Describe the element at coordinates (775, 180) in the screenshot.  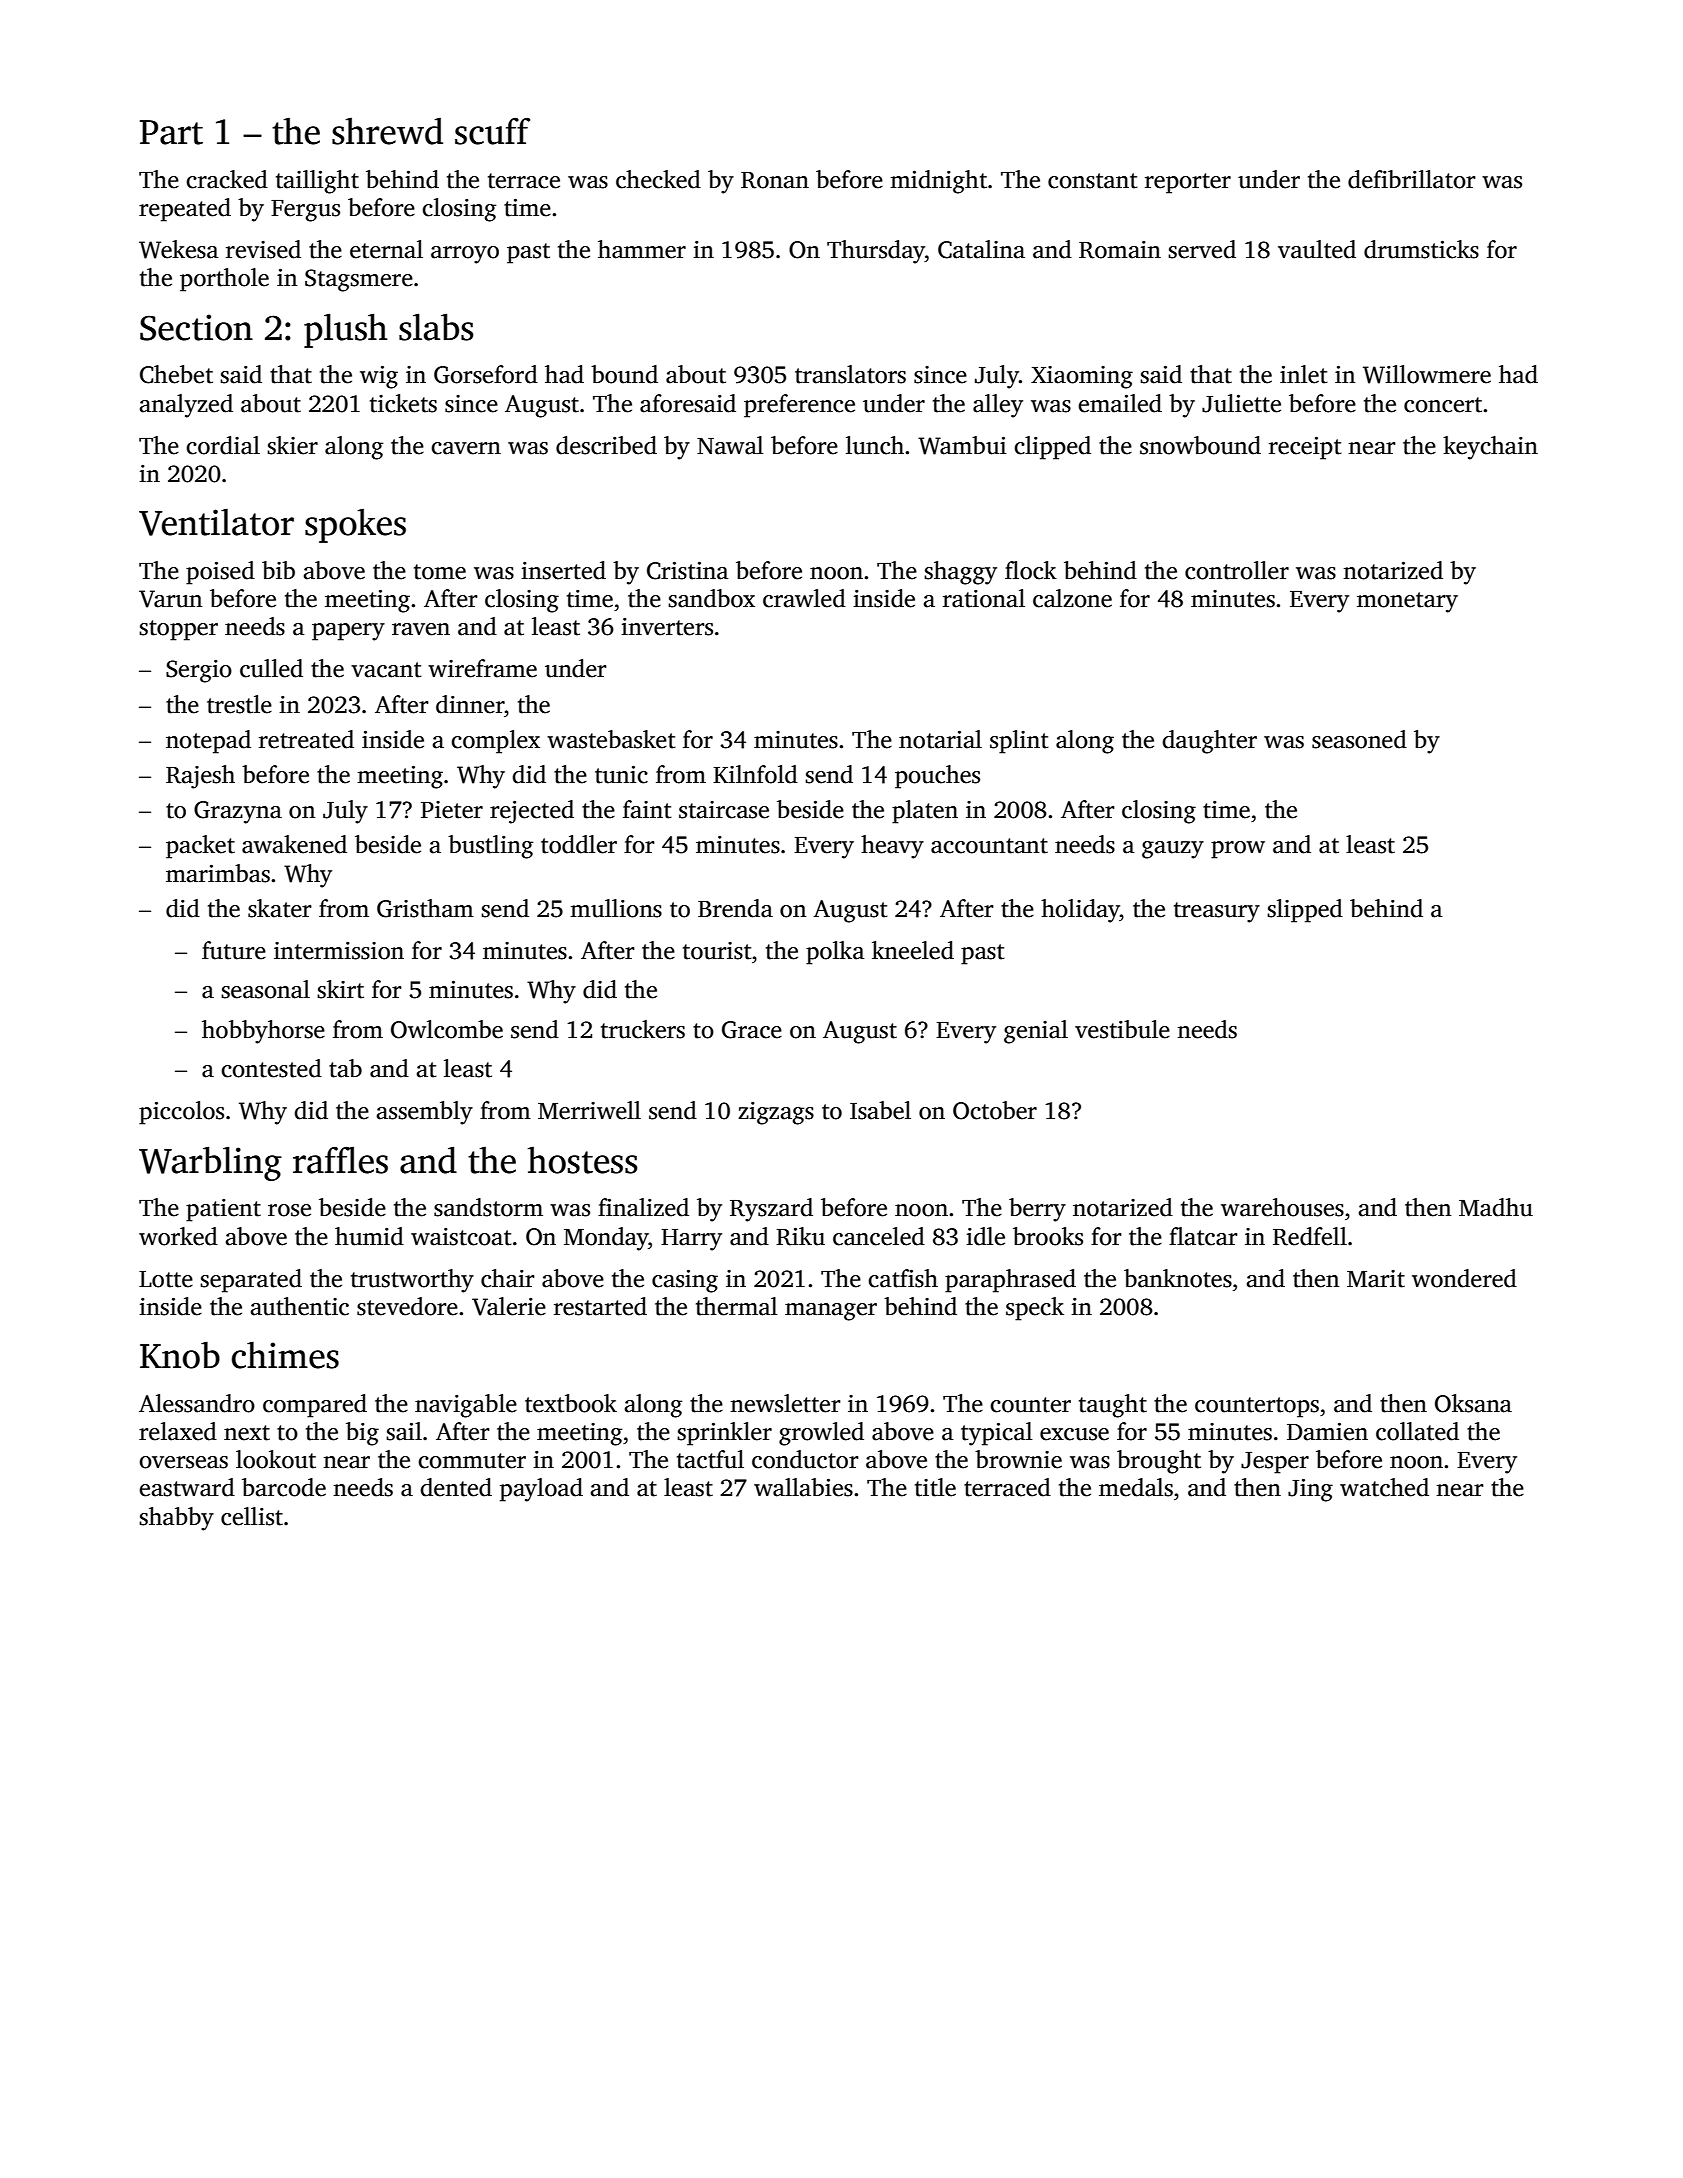
I see `Ronan` at that location.
